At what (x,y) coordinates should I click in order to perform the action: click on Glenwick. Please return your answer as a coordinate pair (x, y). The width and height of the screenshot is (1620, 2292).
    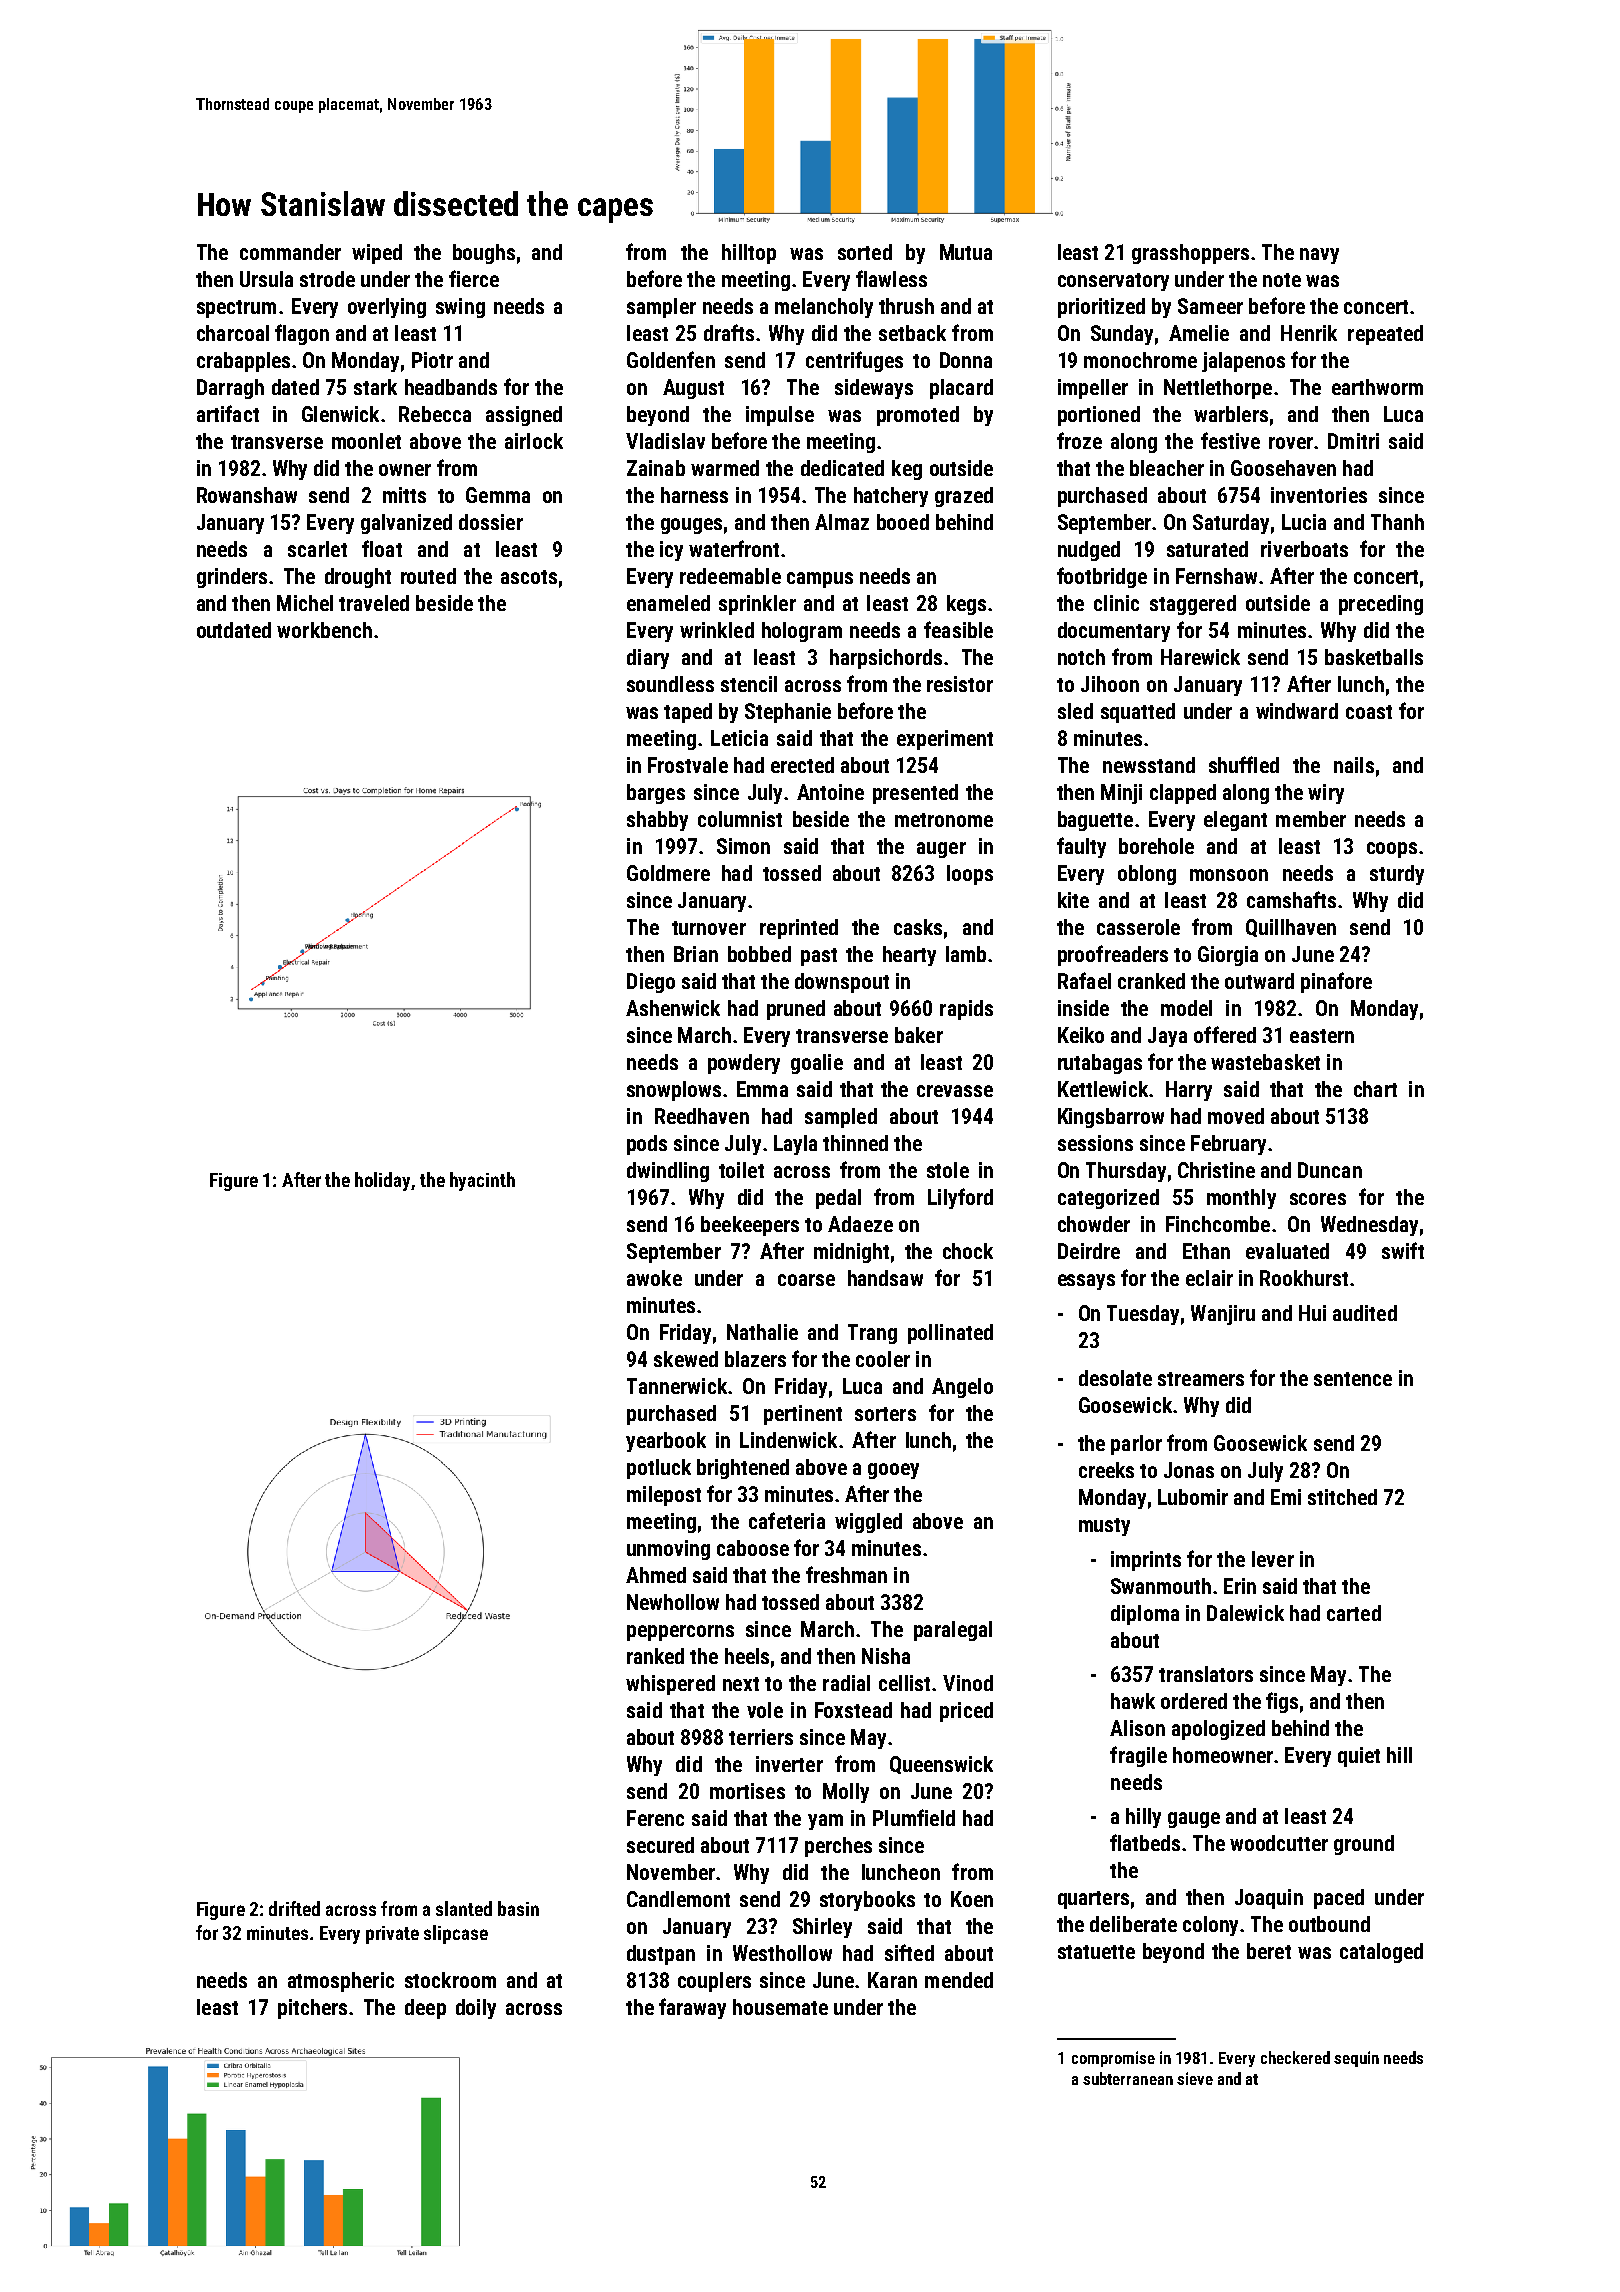
    Looking at the image, I should click on (340, 414).
